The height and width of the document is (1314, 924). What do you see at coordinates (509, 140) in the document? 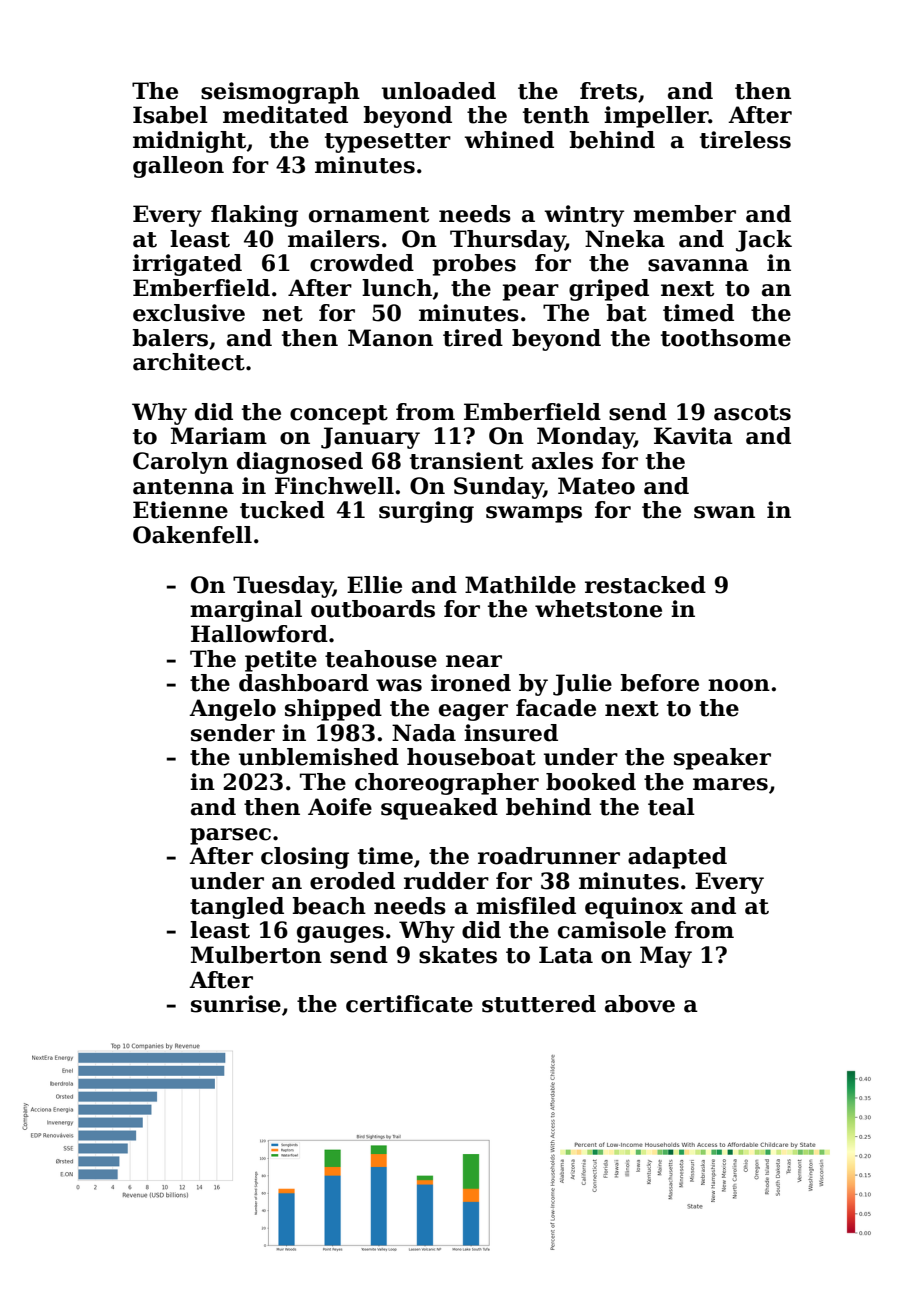
I see `whined` at bounding box center [509, 140].
